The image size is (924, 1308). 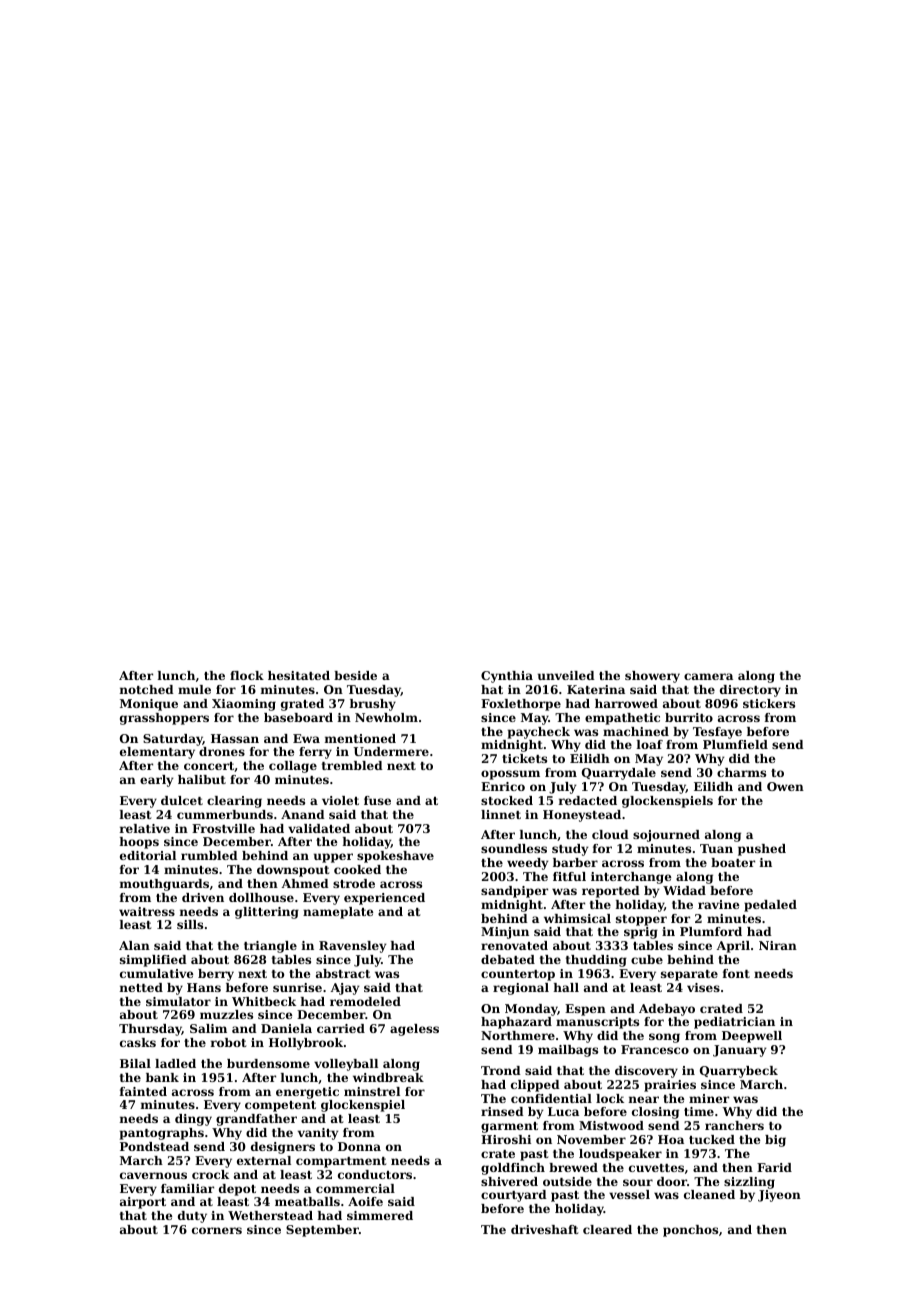 What do you see at coordinates (566, 675) in the screenshot?
I see `unveiled` at bounding box center [566, 675].
